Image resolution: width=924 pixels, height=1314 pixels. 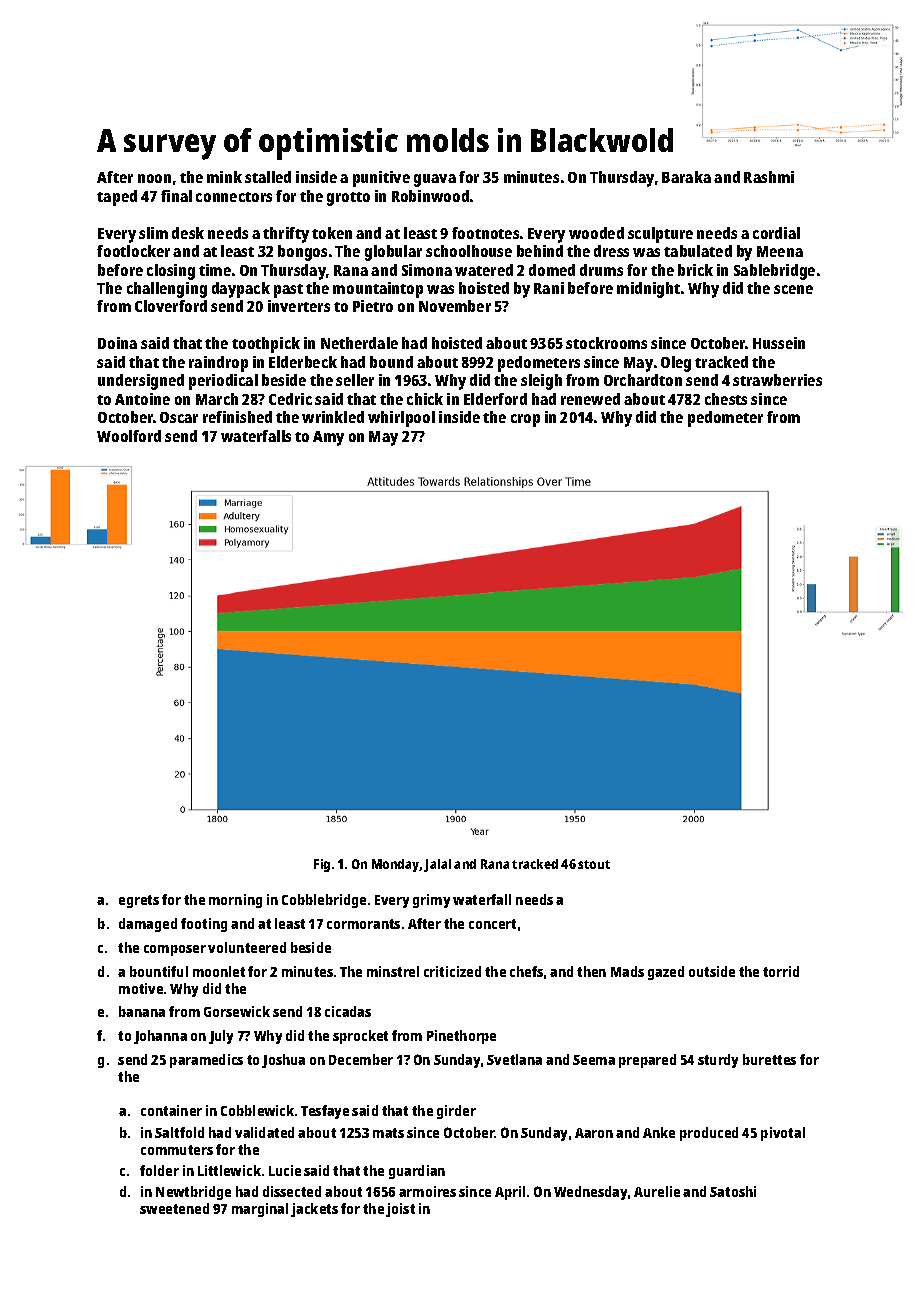 What do you see at coordinates (117, 198) in the screenshot?
I see `taped` at bounding box center [117, 198].
